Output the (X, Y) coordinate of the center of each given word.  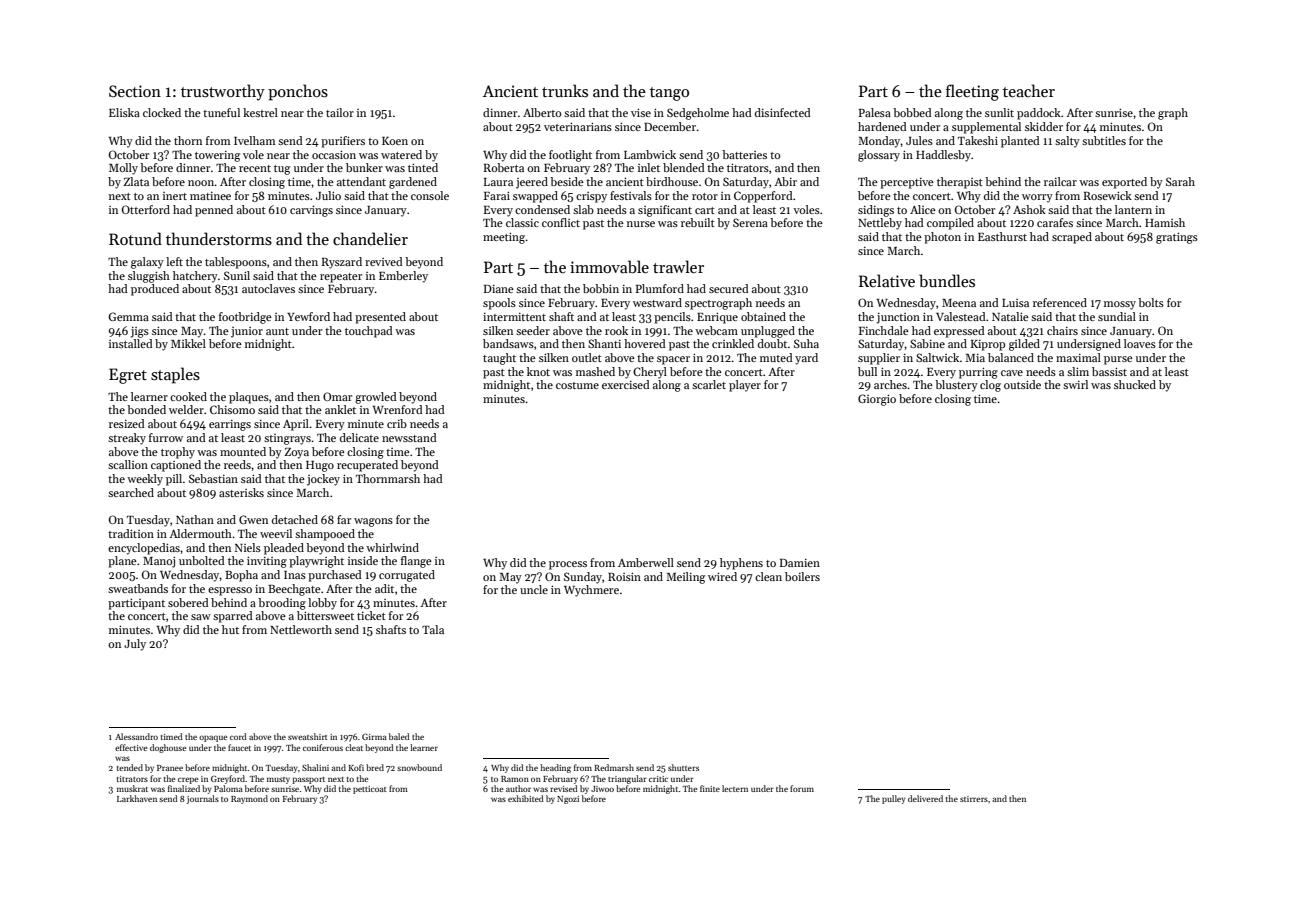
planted (1020, 142)
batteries (744, 154)
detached (295, 519)
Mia (975, 358)
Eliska (124, 112)
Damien (800, 563)
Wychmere (591, 591)
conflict (561, 222)
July (135, 645)
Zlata (136, 181)
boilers (802, 576)
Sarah (1180, 181)
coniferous (323, 747)
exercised (626, 384)
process (568, 565)
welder (186, 409)
